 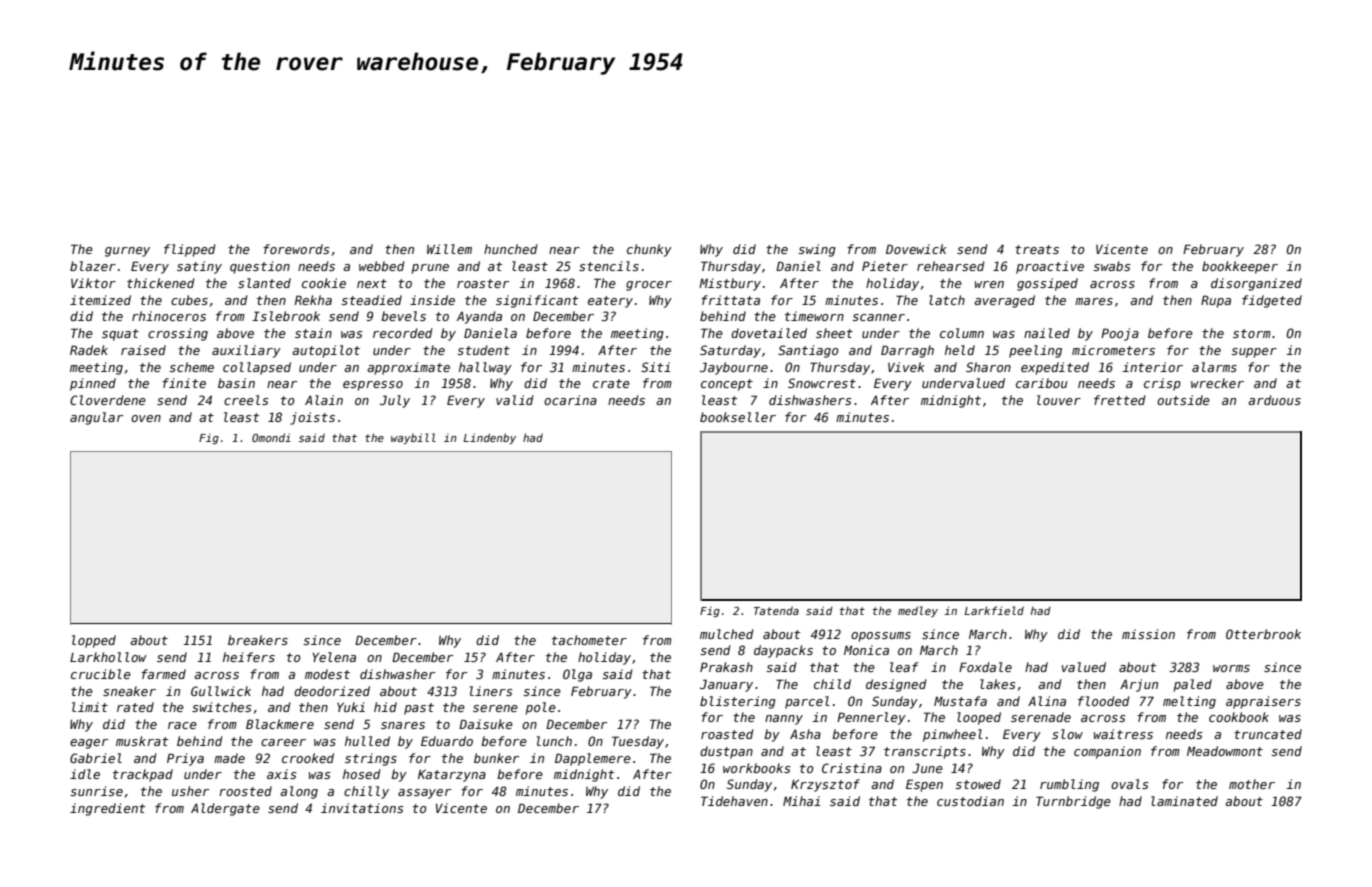 What do you see at coordinates (258, 640) in the screenshot?
I see `breakers` at bounding box center [258, 640].
